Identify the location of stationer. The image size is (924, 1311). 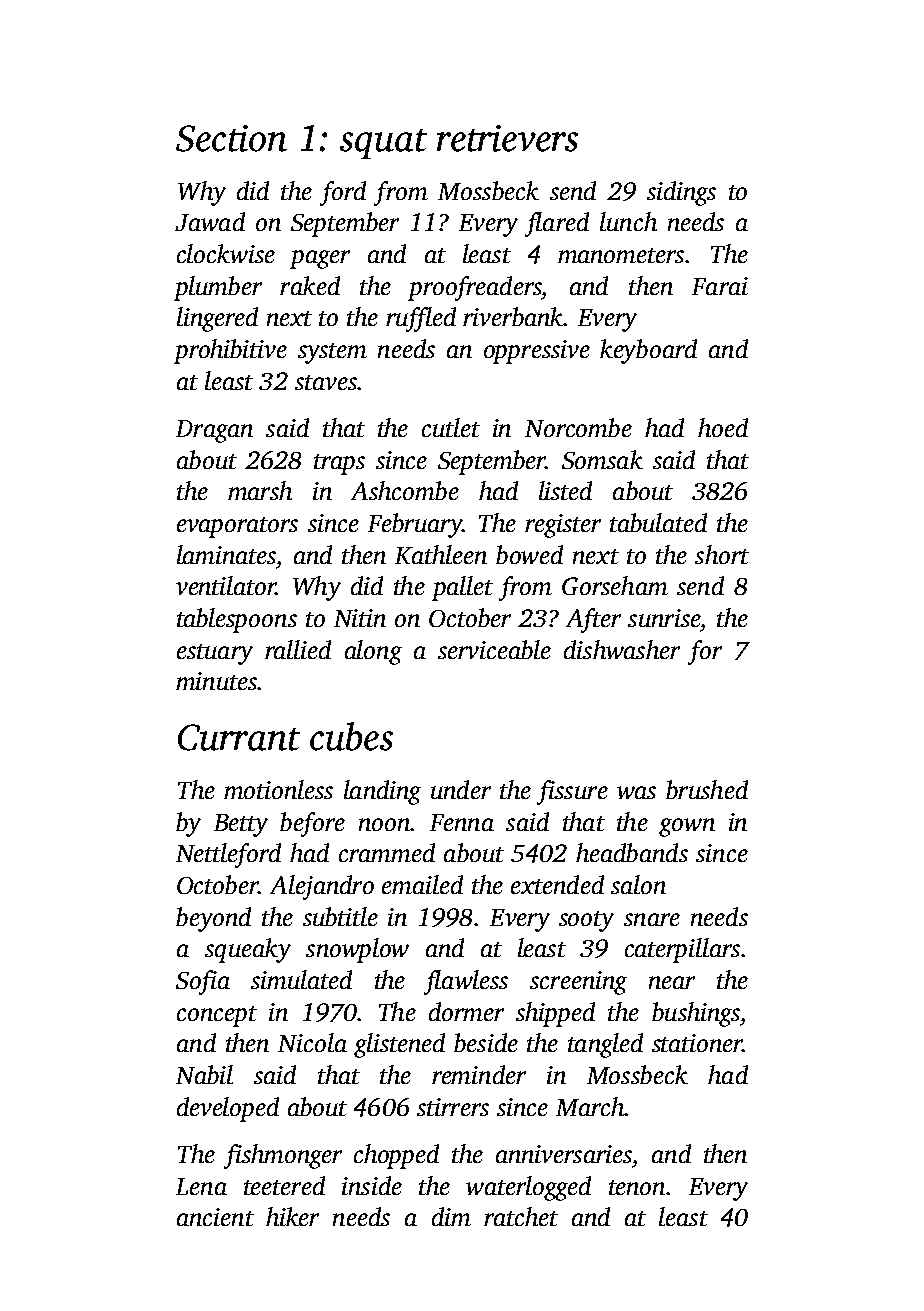
(697, 1043).
